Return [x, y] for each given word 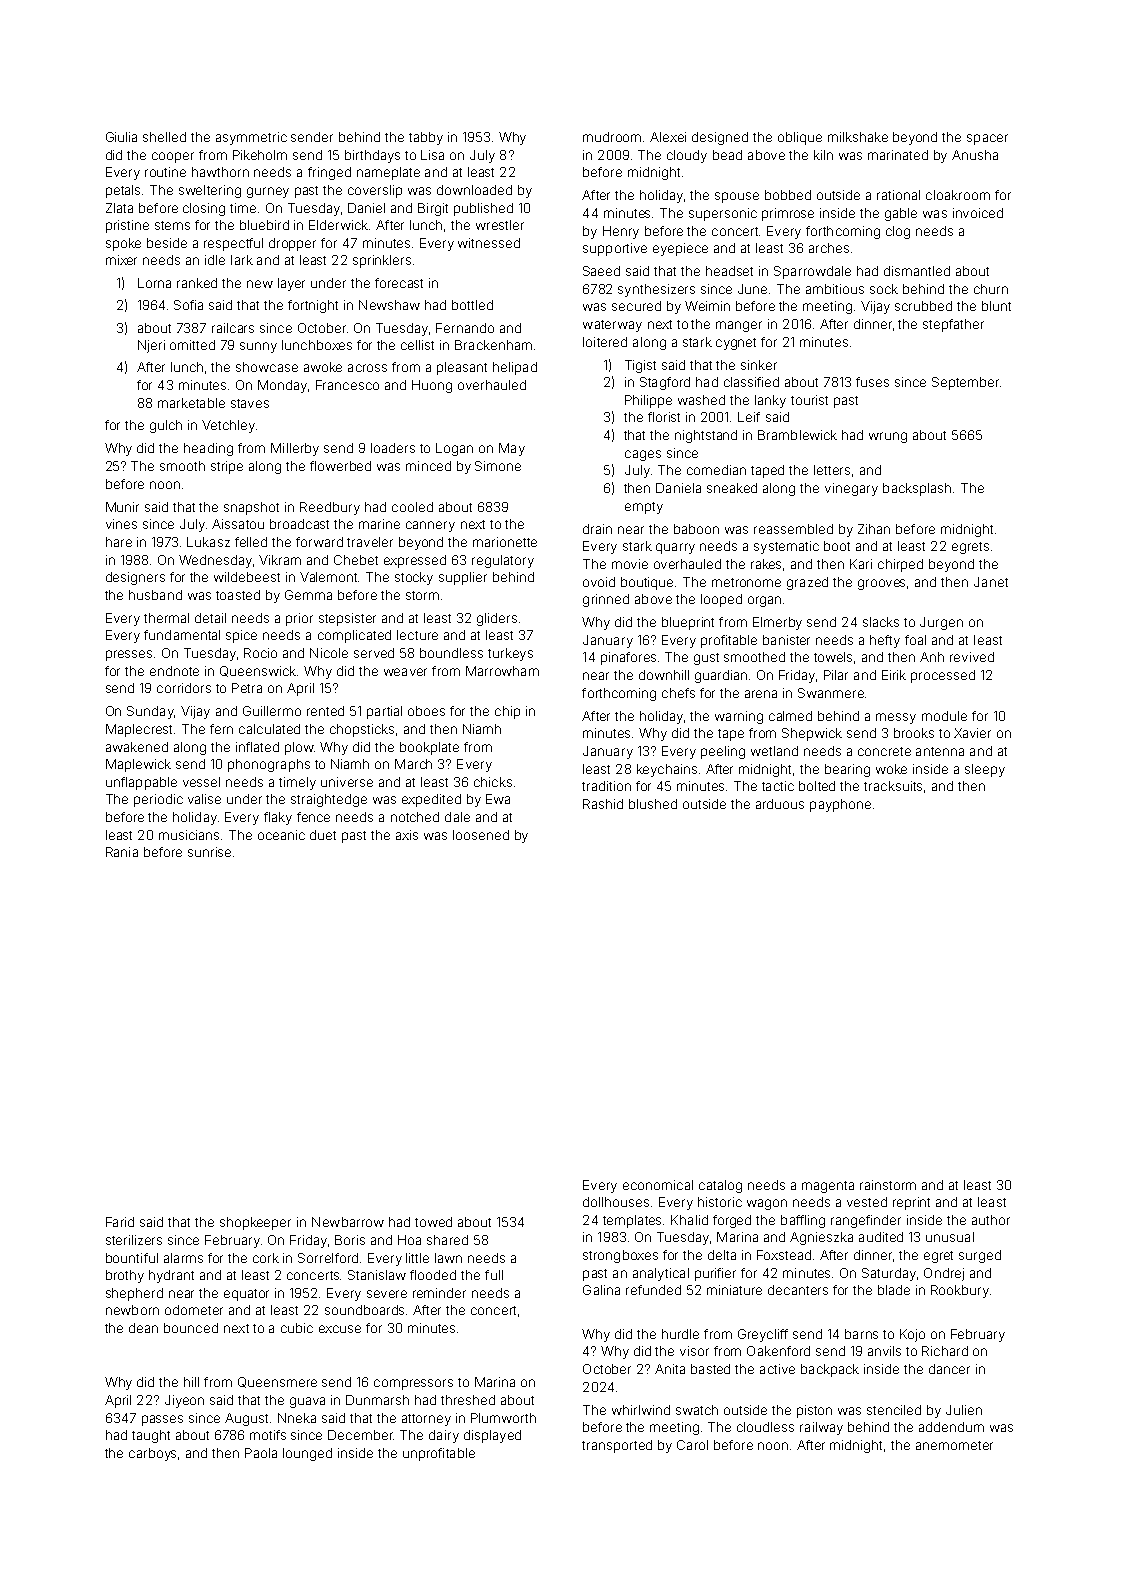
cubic [297, 1328]
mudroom [612, 137]
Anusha [975, 155]
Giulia [121, 137]
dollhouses [616, 1202]
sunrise [209, 852]
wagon [767, 1204]
